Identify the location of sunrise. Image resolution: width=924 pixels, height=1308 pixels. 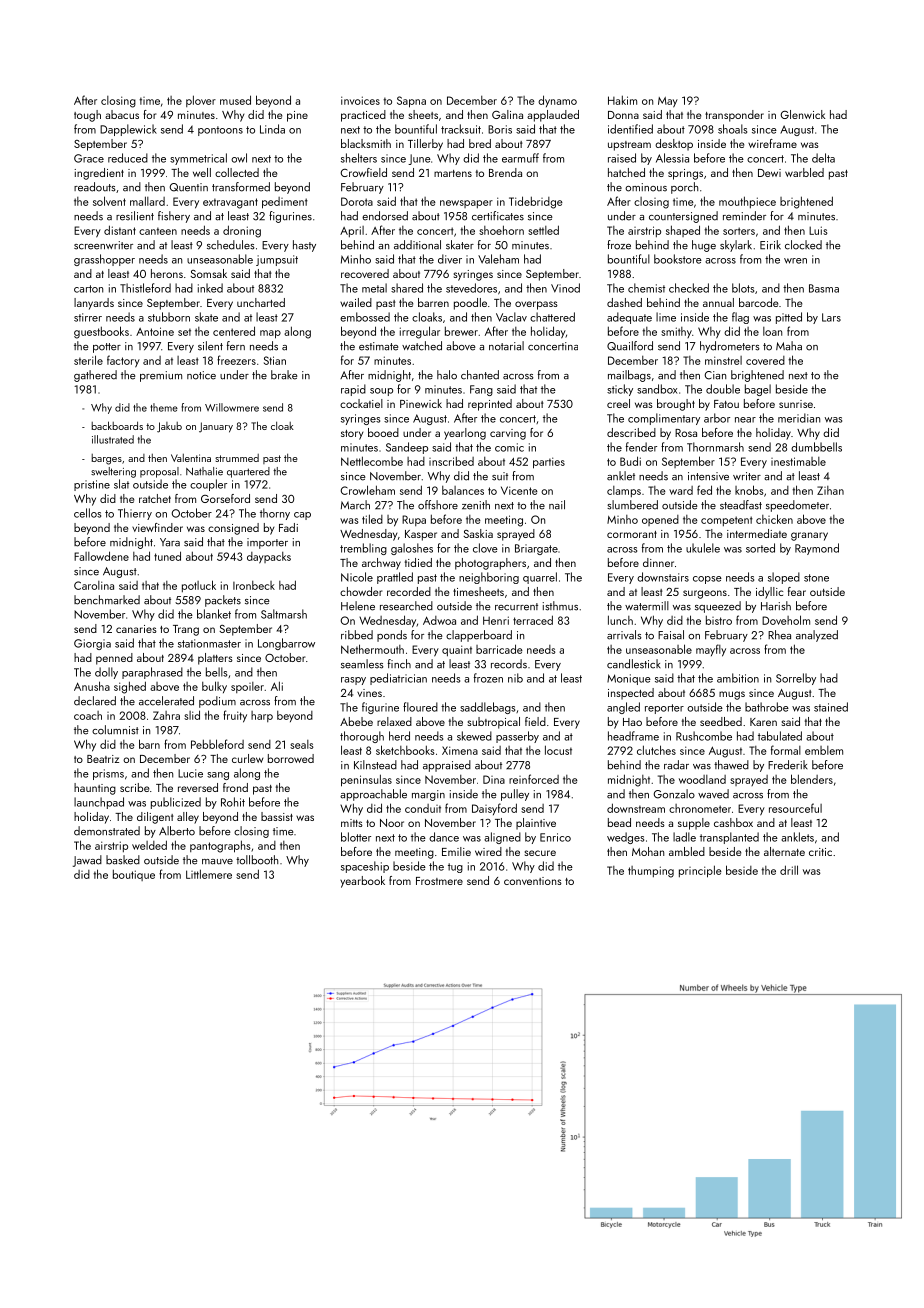
(796, 404).
